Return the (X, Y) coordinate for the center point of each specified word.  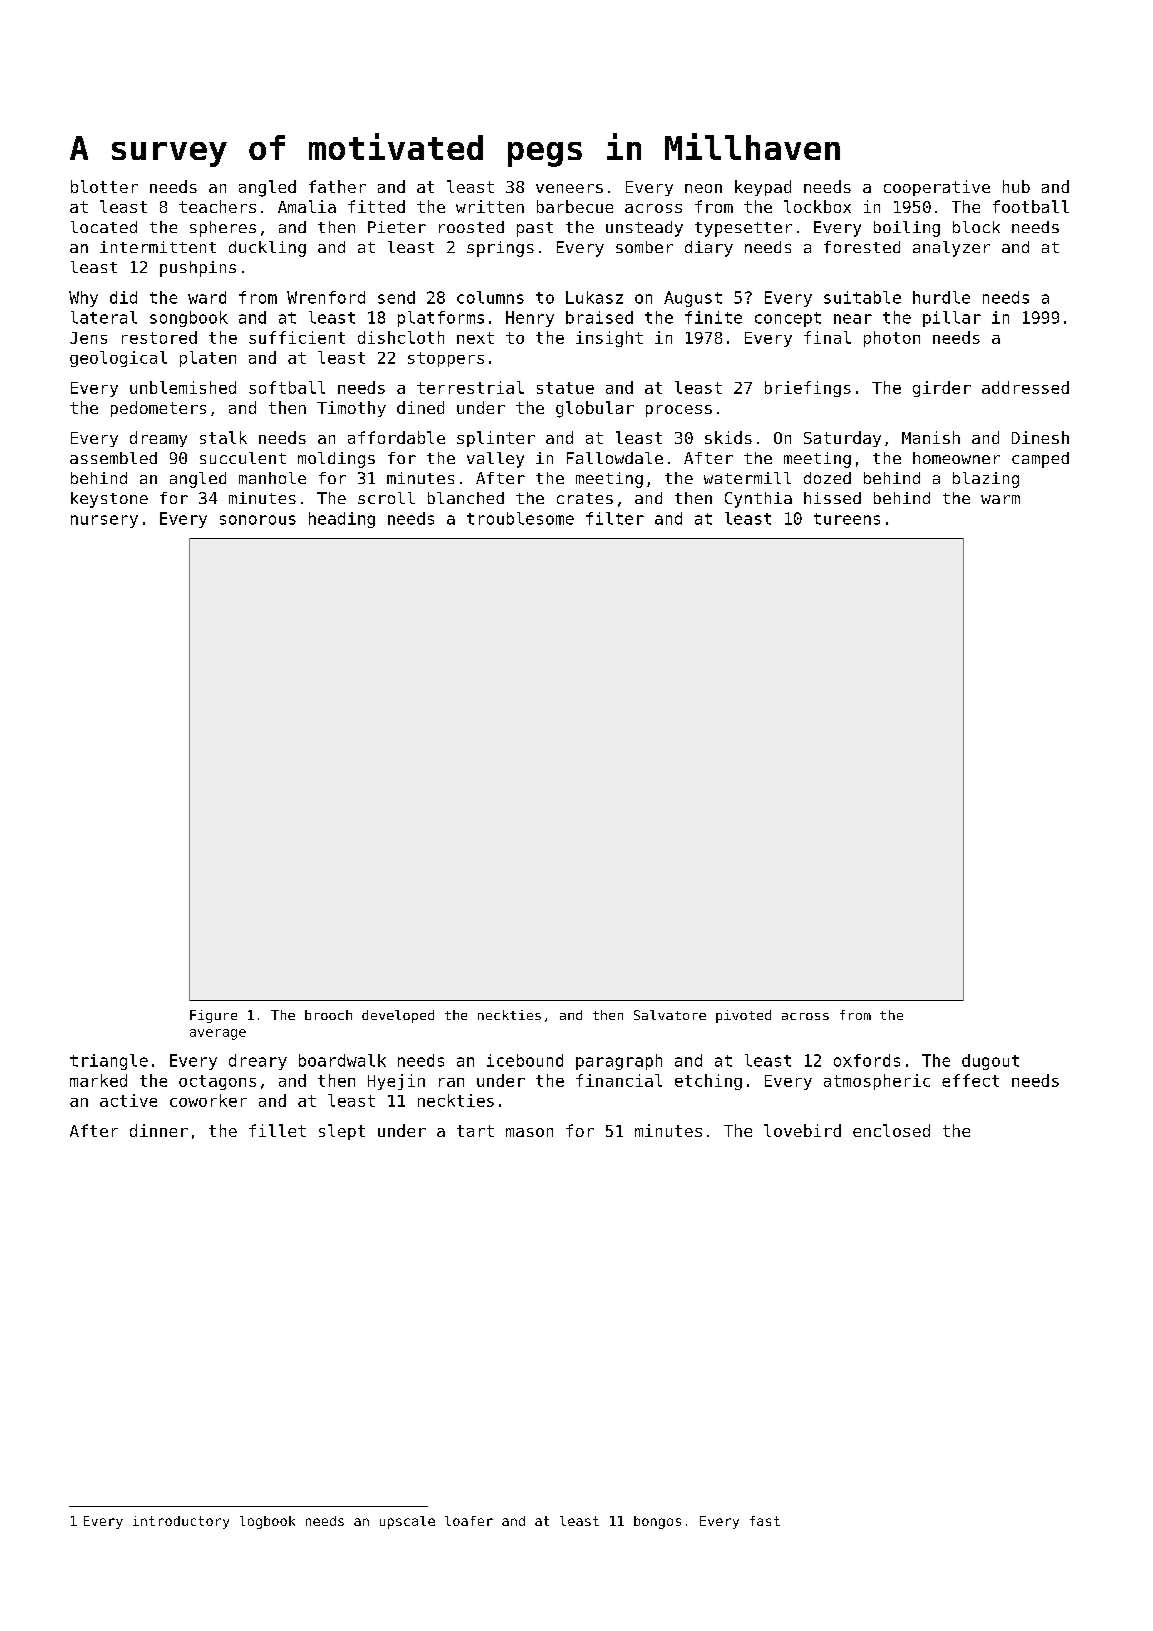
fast (765, 1521)
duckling (267, 249)
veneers (569, 188)
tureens (847, 519)
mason (529, 1132)
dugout (990, 1062)
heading (342, 520)
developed (398, 1016)
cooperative (937, 188)
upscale (407, 1522)
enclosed (891, 1130)
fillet (277, 1130)
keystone (109, 500)
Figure (213, 1016)
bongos (657, 1522)
